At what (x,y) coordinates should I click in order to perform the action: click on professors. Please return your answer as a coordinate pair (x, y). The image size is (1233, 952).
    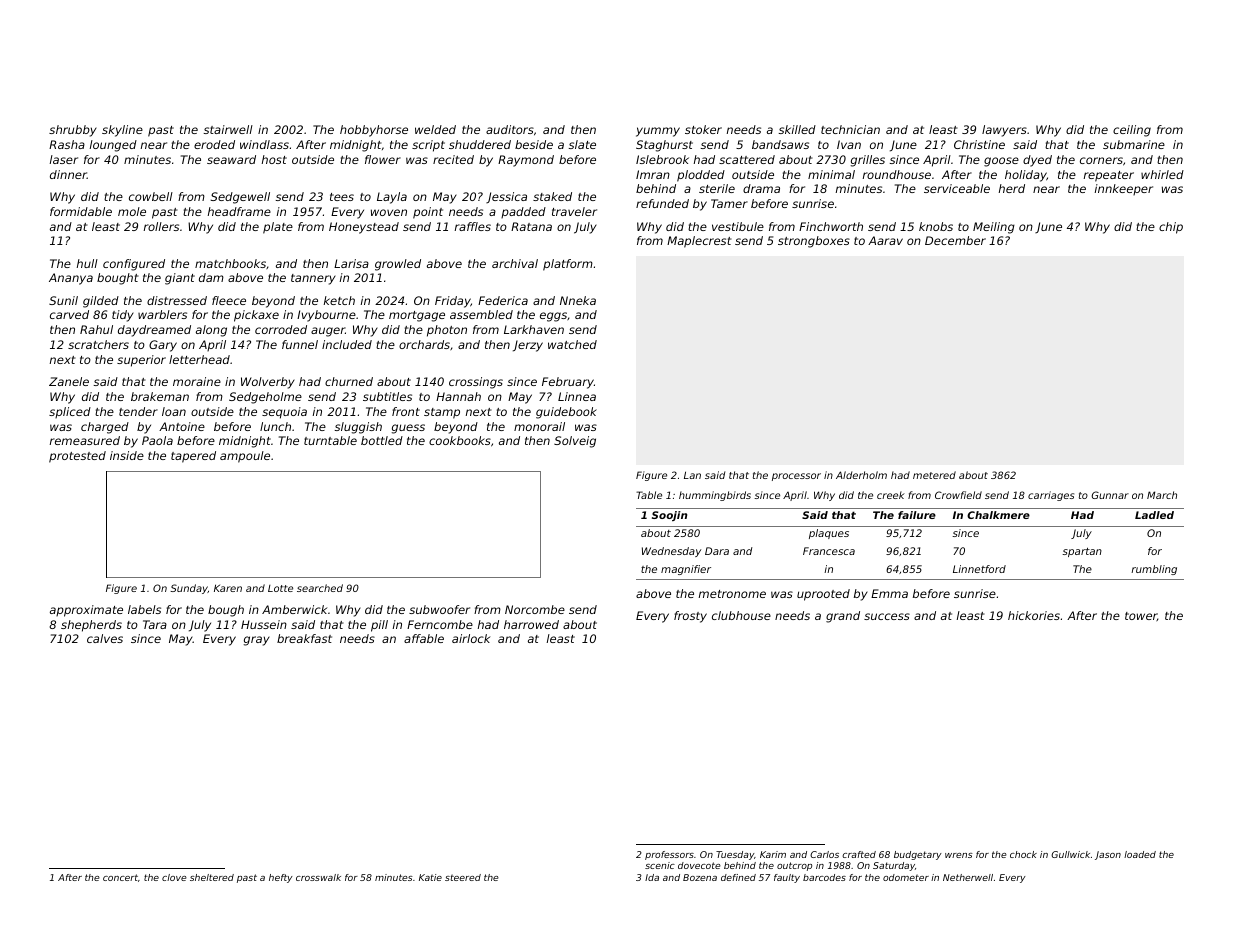
    Looking at the image, I should click on (669, 855).
